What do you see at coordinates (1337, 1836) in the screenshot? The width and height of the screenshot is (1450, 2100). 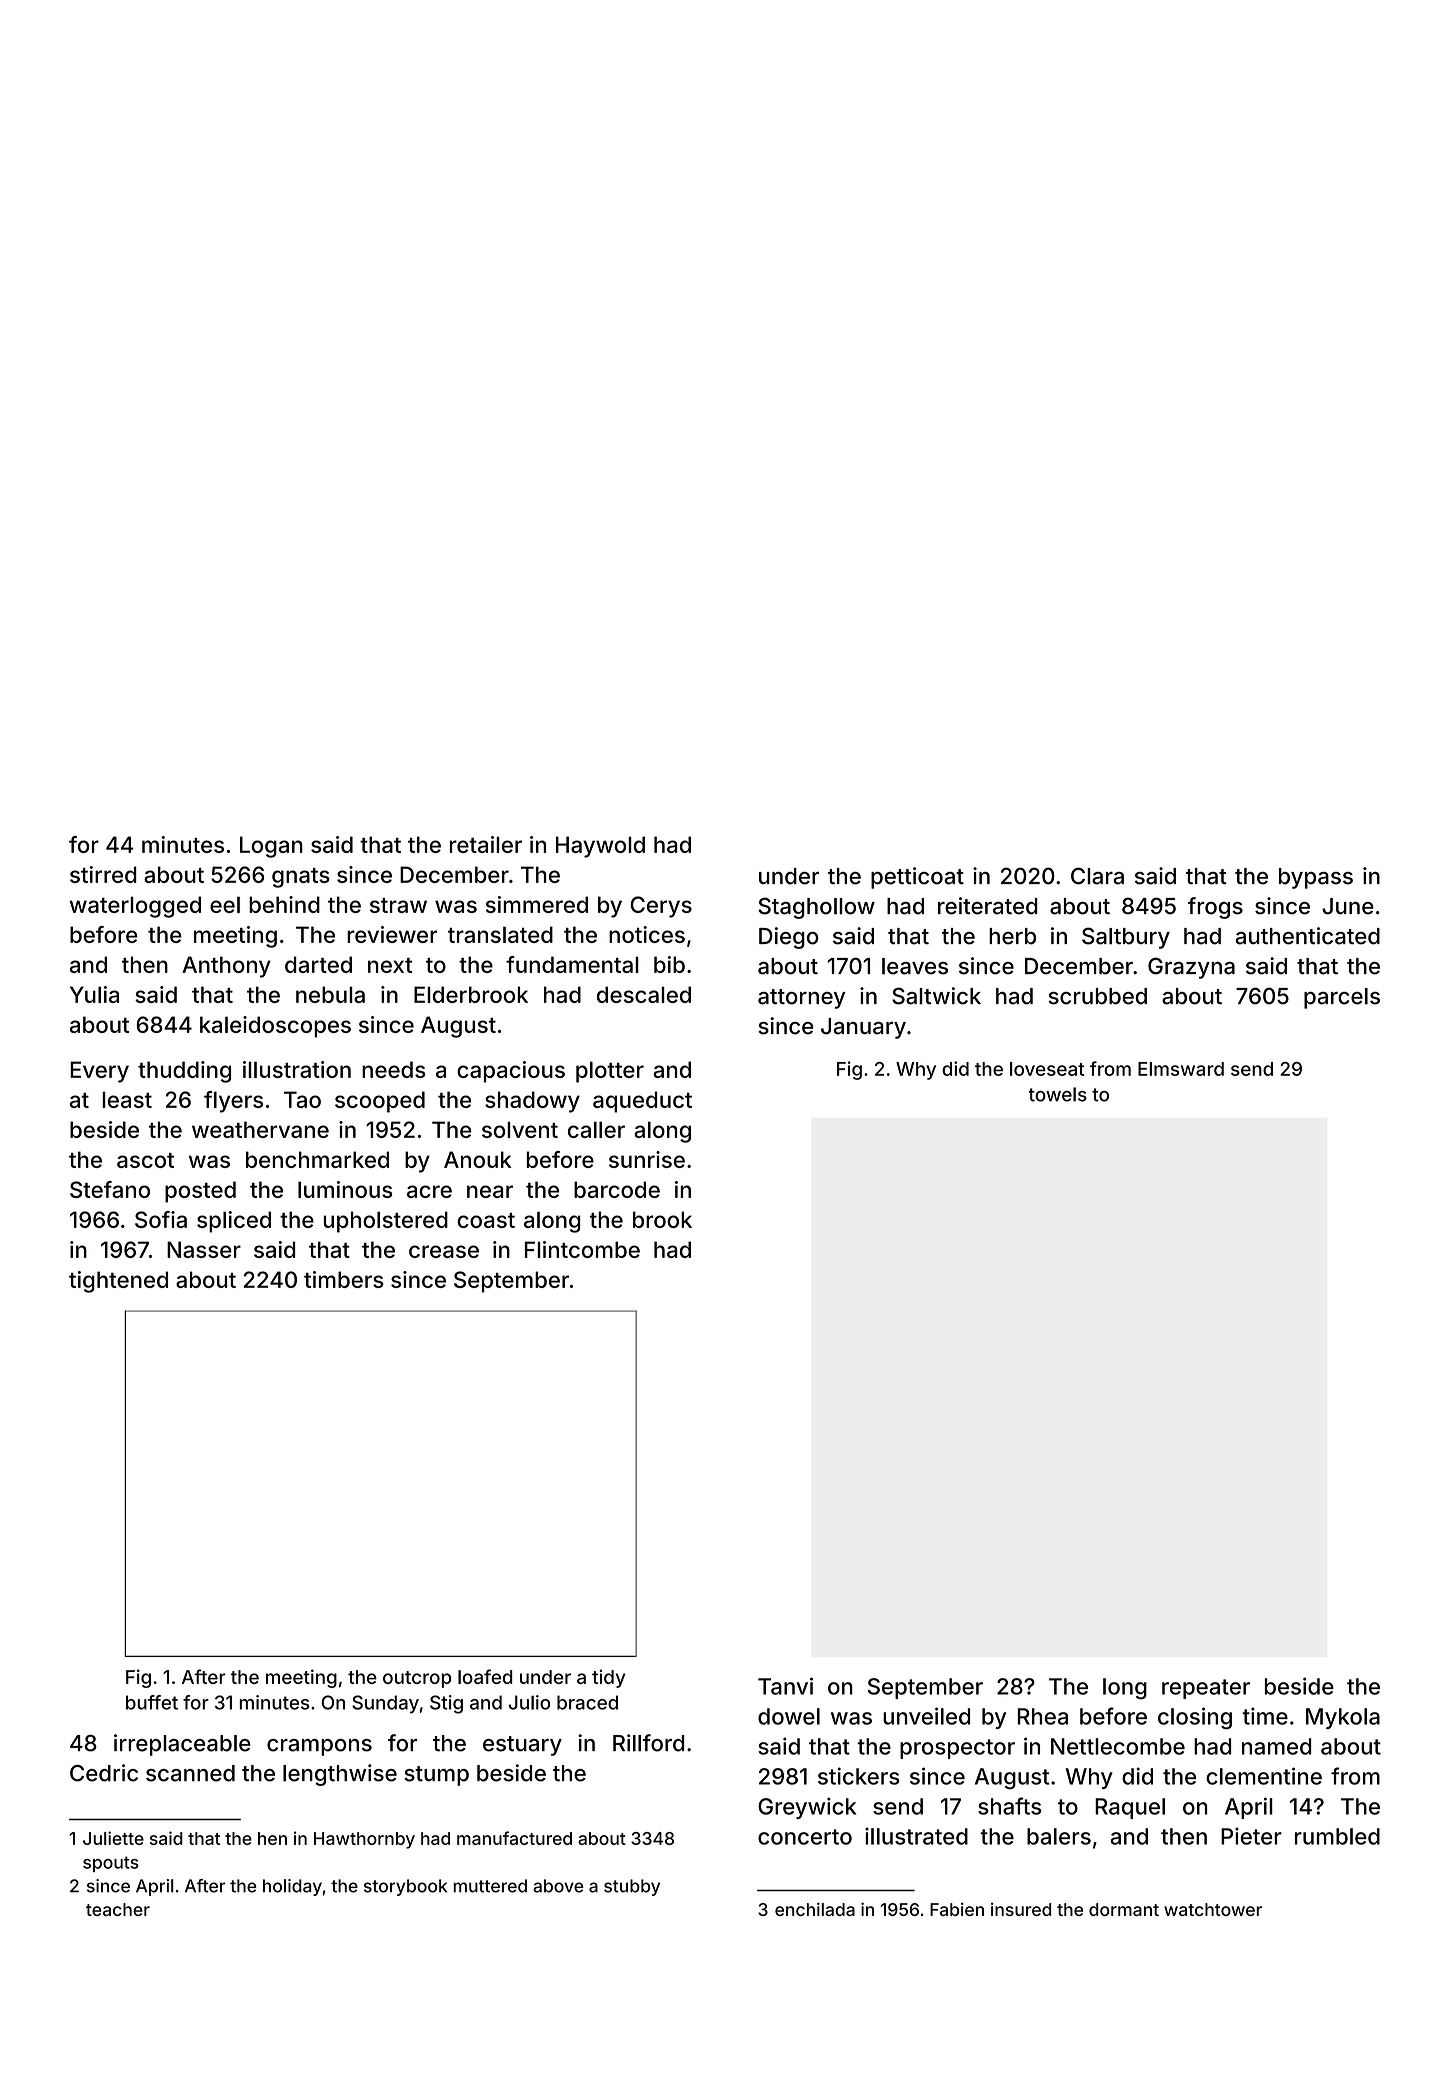 I see `rumbled` at bounding box center [1337, 1836].
